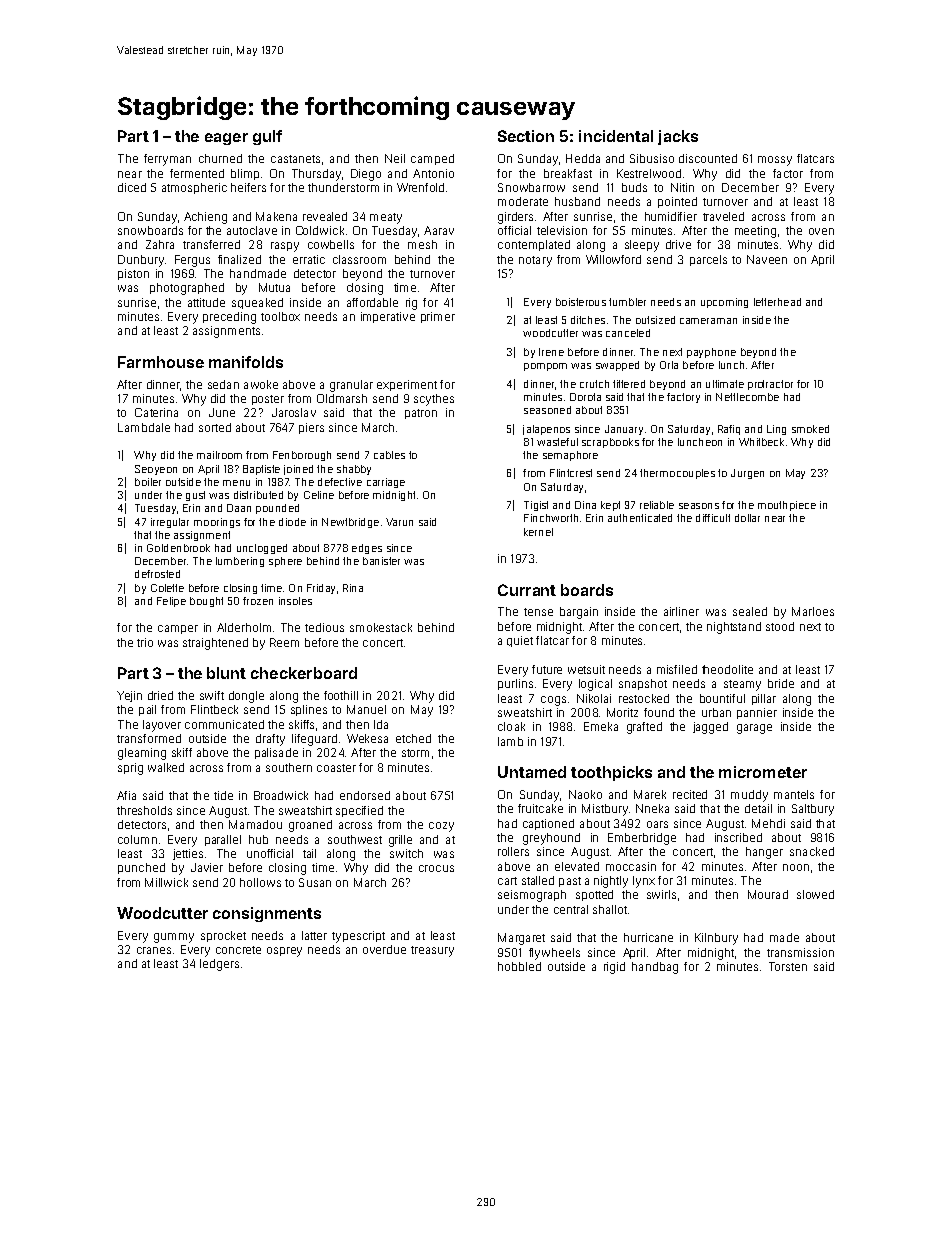 The image size is (952, 1233). Describe the element at coordinates (821, 231) in the screenshot. I see `oven` at that location.
